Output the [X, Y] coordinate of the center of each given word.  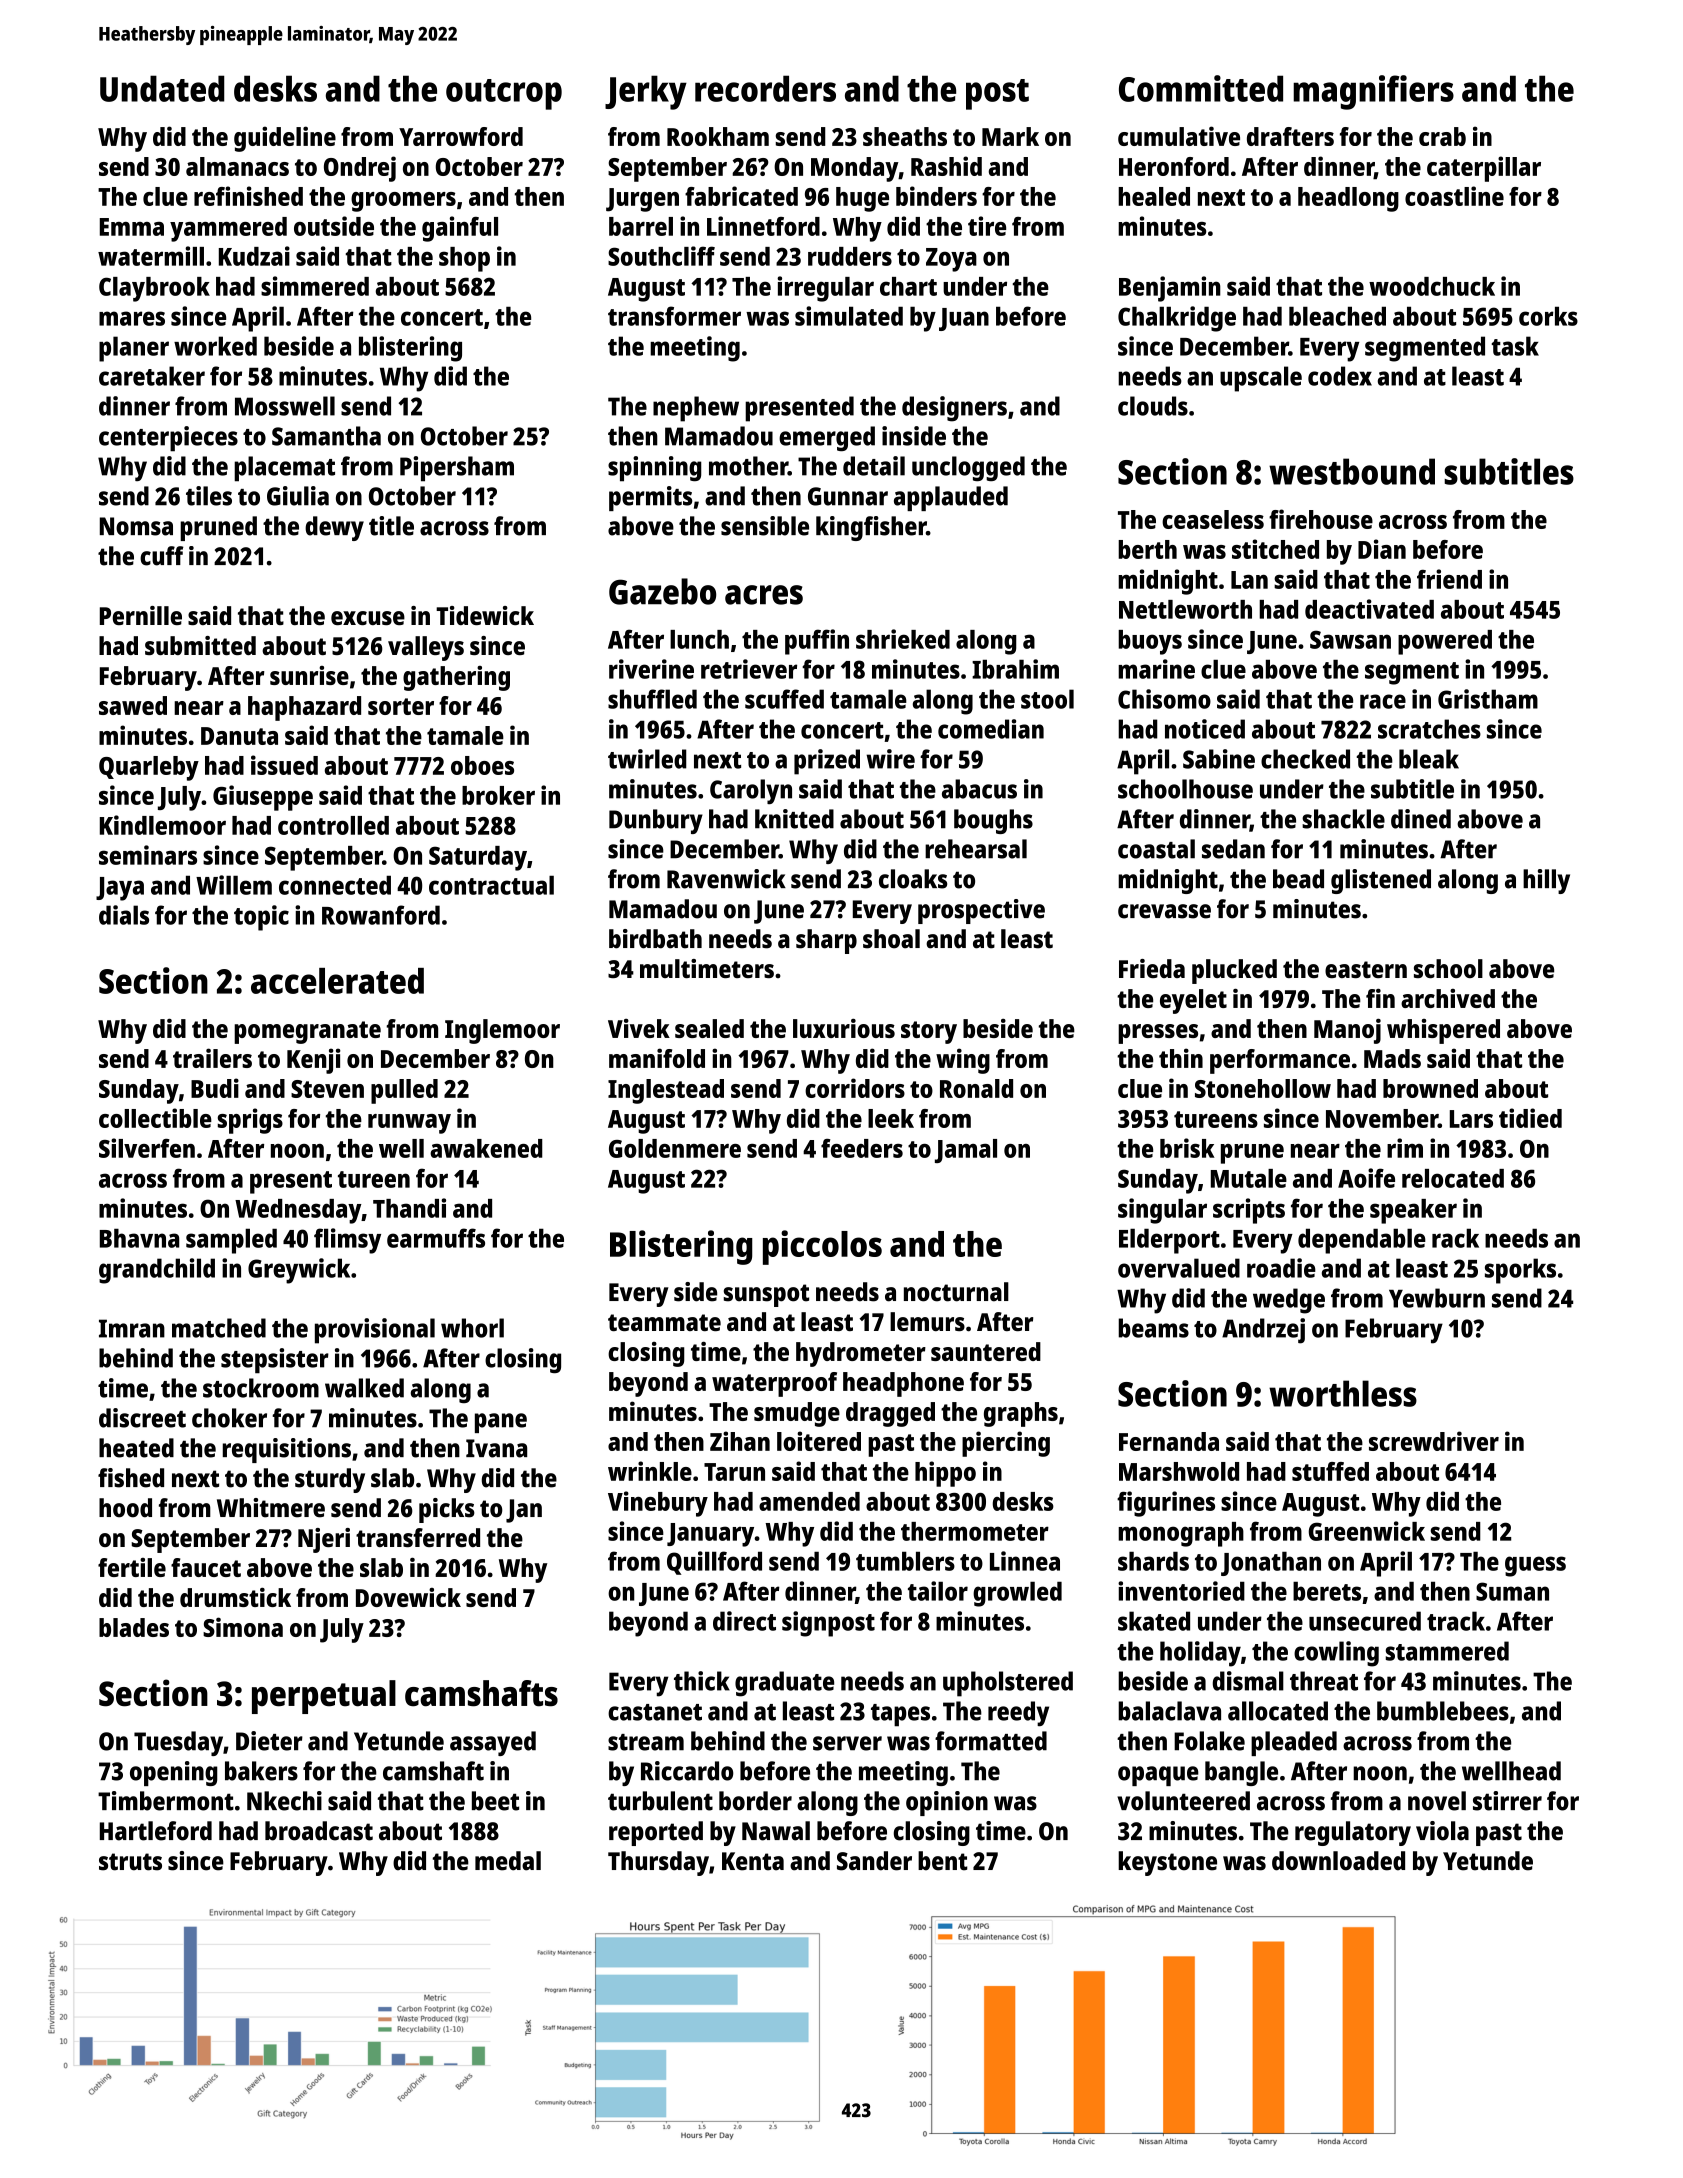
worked [215, 346]
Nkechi [284, 1801]
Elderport [1169, 1241]
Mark [1010, 136]
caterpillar [1484, 169]
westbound [1352, 471]
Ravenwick [726, 879]
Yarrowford [461, 136]
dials [124, 915]
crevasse [1164, 911]
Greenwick [1367, 1531]
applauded [951, 498]
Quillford [714, 1563]
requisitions [287, 1450]
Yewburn [1437, 1298]
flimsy [347, 1241]
